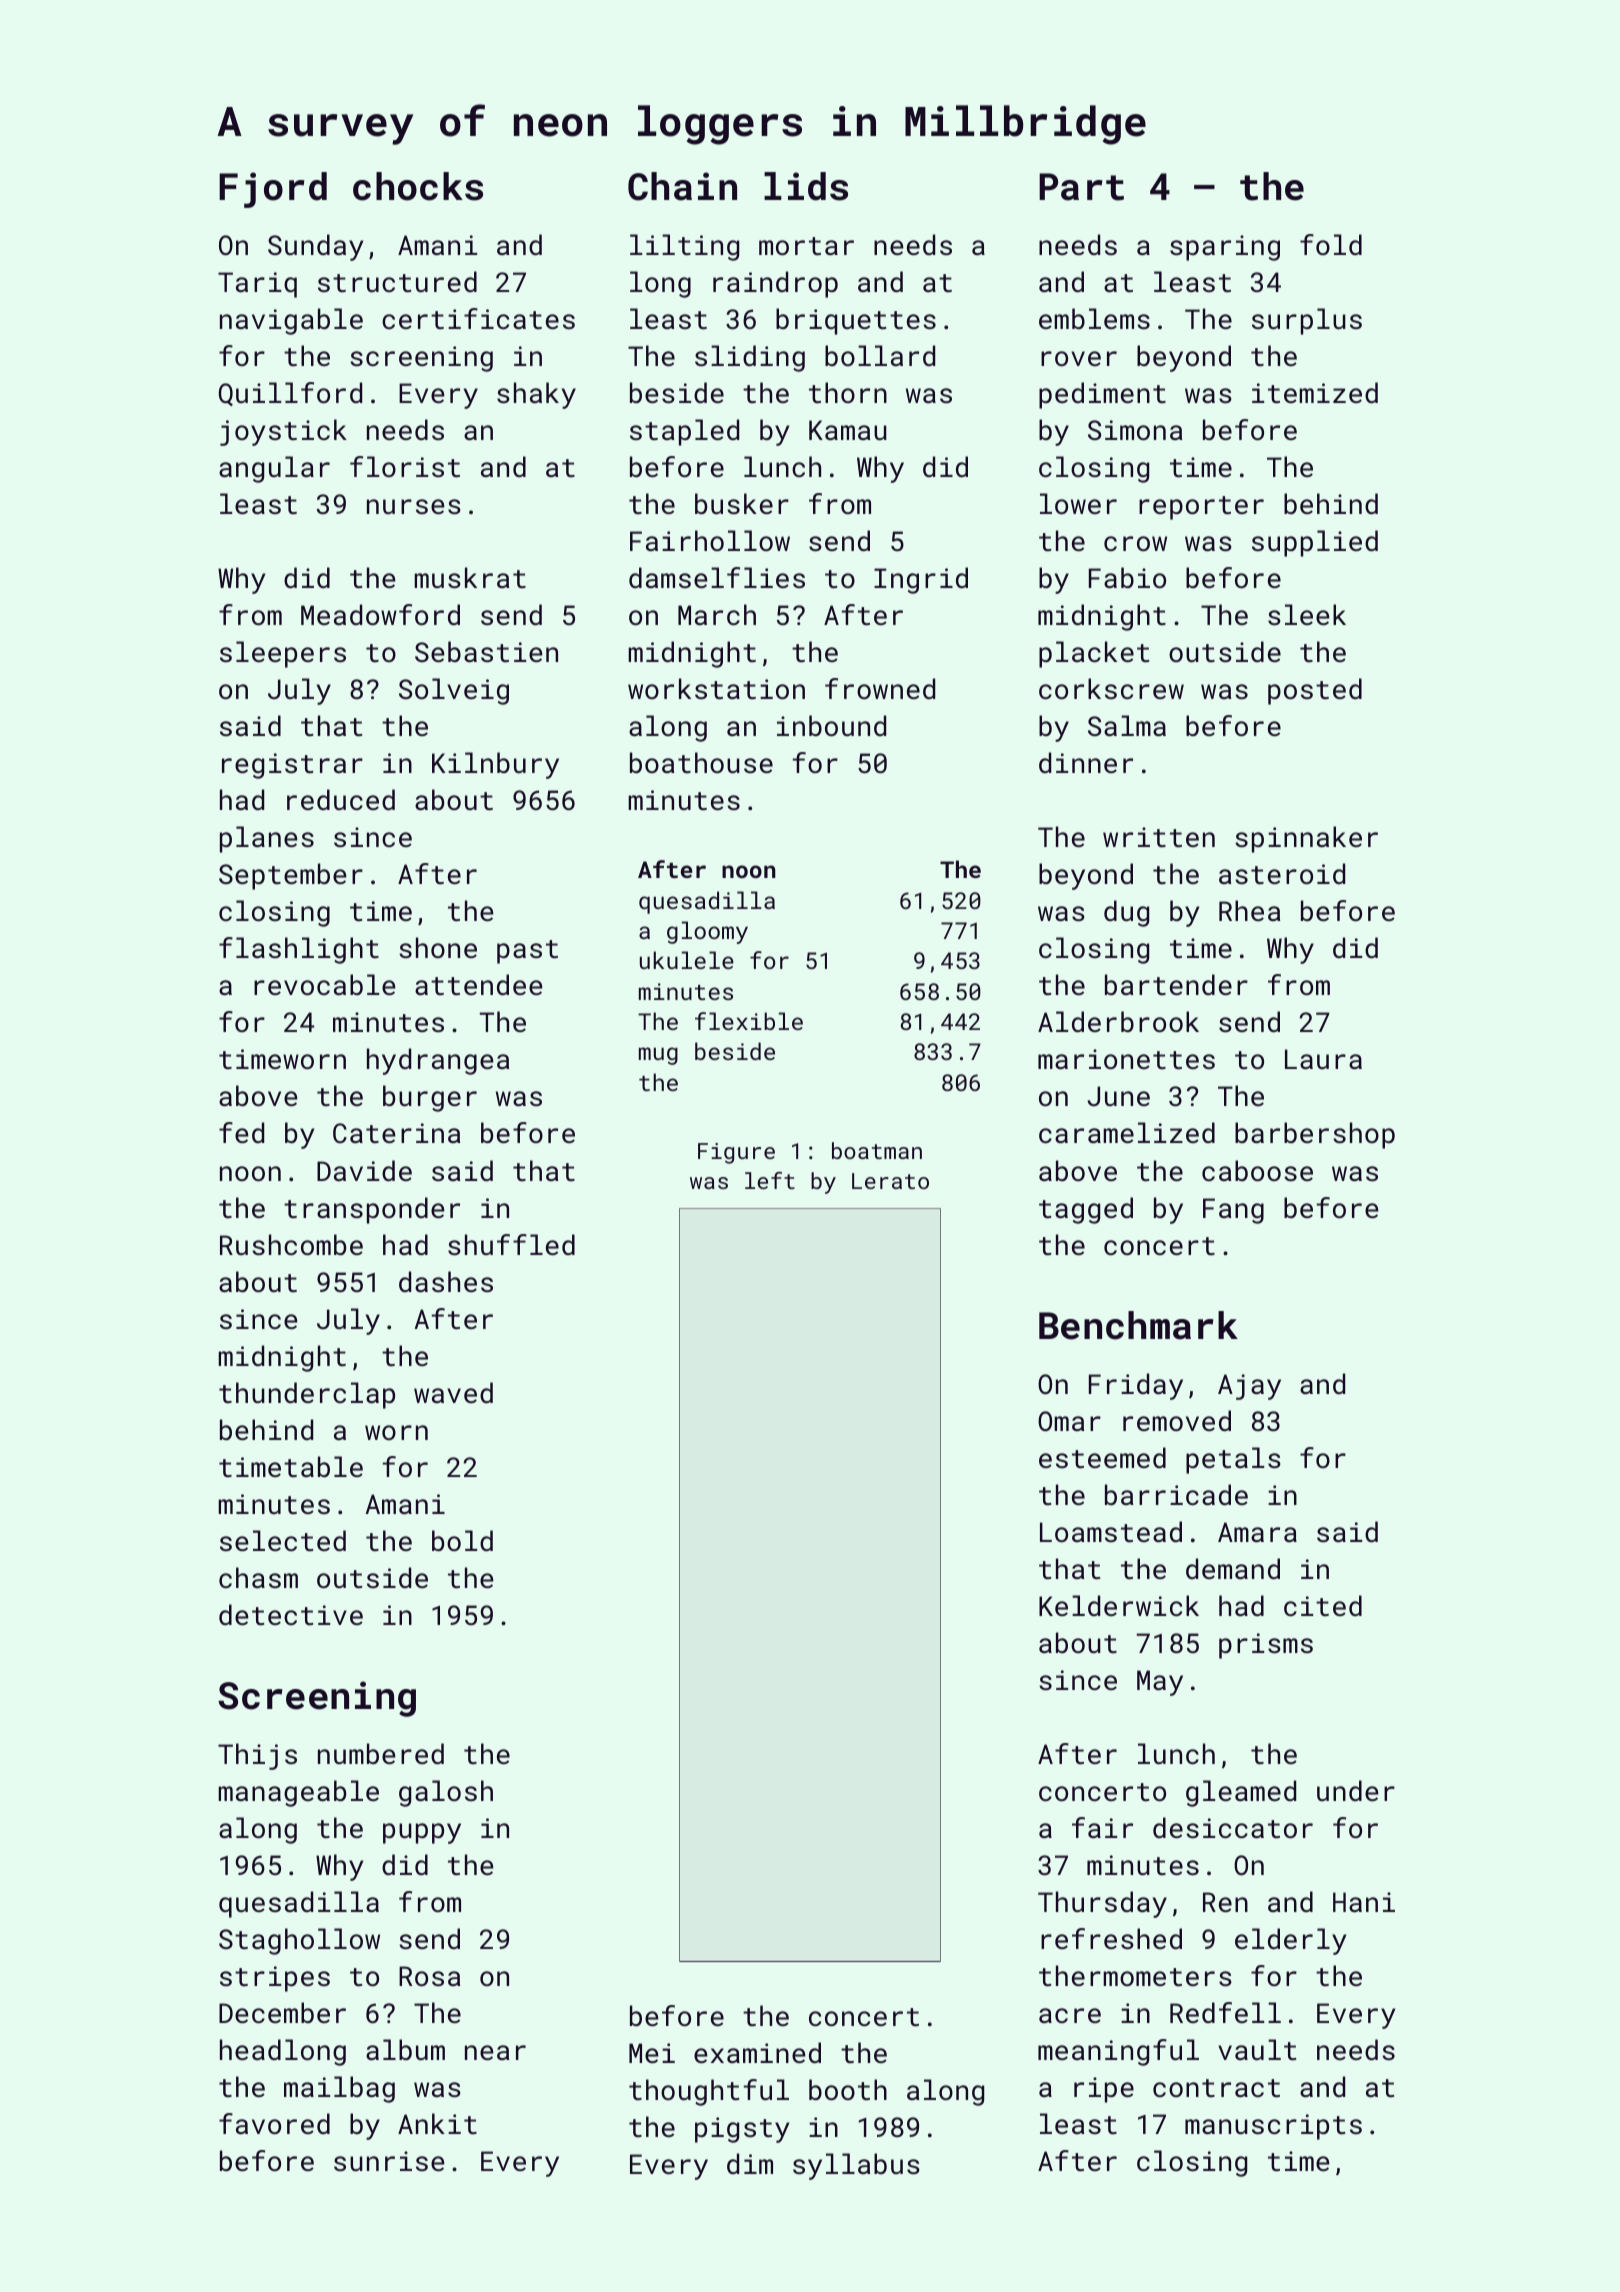 This page has height=2292, width=1620. I want to click on sunrise, so click(389, 2161).
